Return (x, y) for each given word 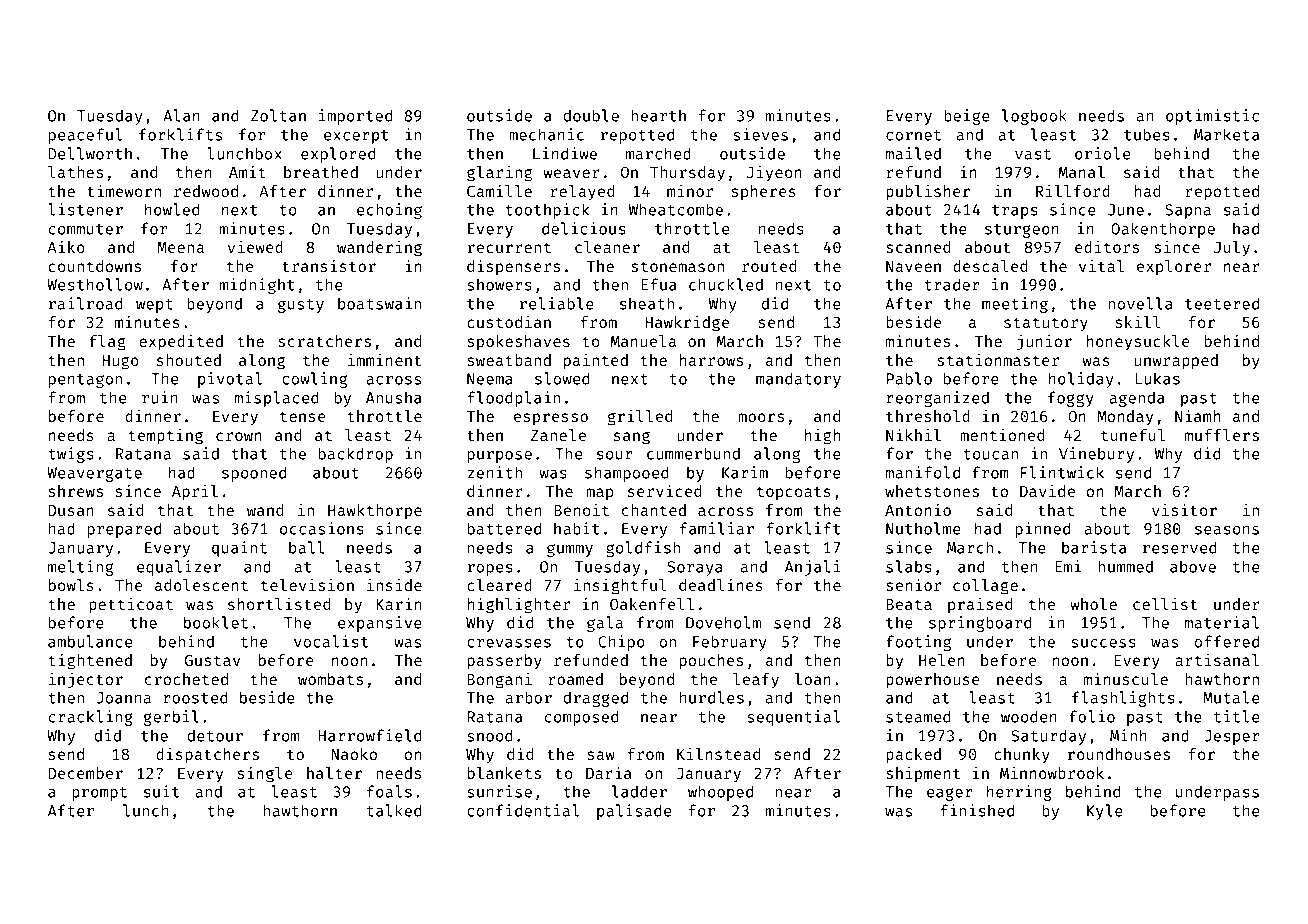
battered (504, 528)
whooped (720, 793)
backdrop (355, 455)
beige (967, 117)
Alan (181, 115)
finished (977, 810)
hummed (1125, 566)
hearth (658, 115)
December (85, 773)
